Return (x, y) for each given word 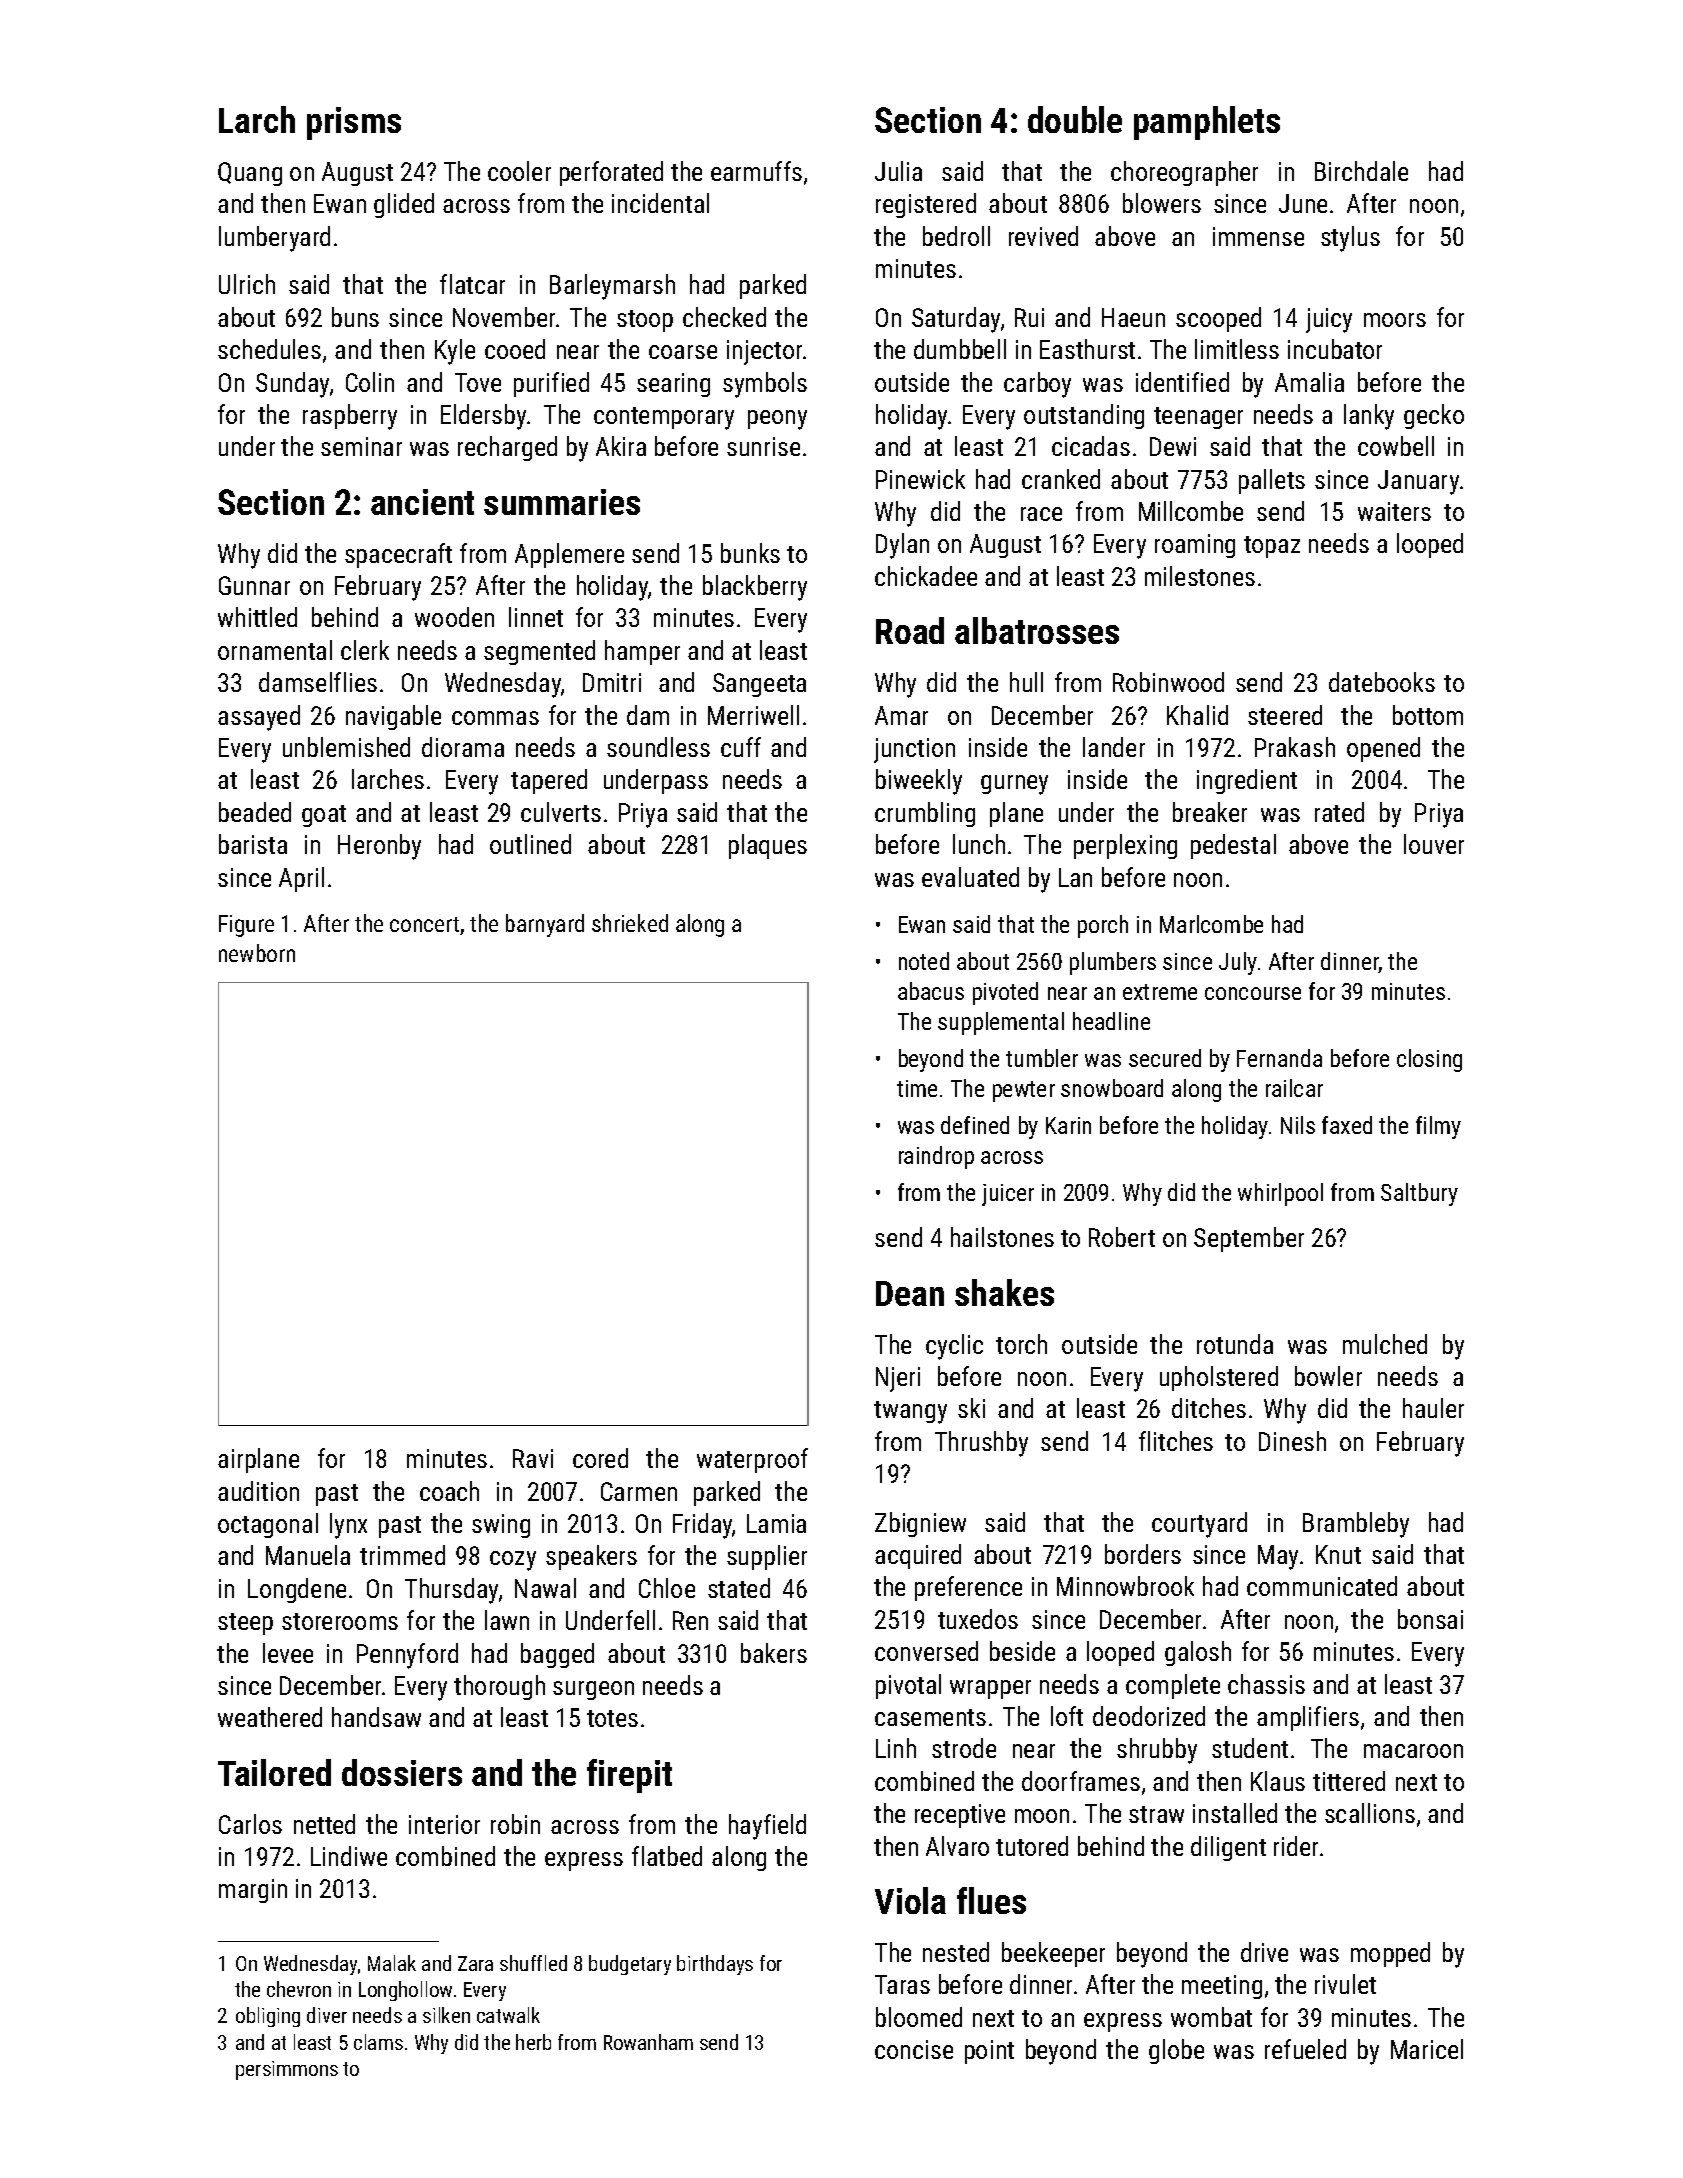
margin (253, 1891)
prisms (354, 123)
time (917, 1088)
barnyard (545, 925)
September (1249, 1239)
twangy (910, 1412)
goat (324, 816)
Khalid (1197, 715)
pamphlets (1207, 123)
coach (449, 1491)
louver (1434, 844)
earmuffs (756, 171)
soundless (658, 747)
